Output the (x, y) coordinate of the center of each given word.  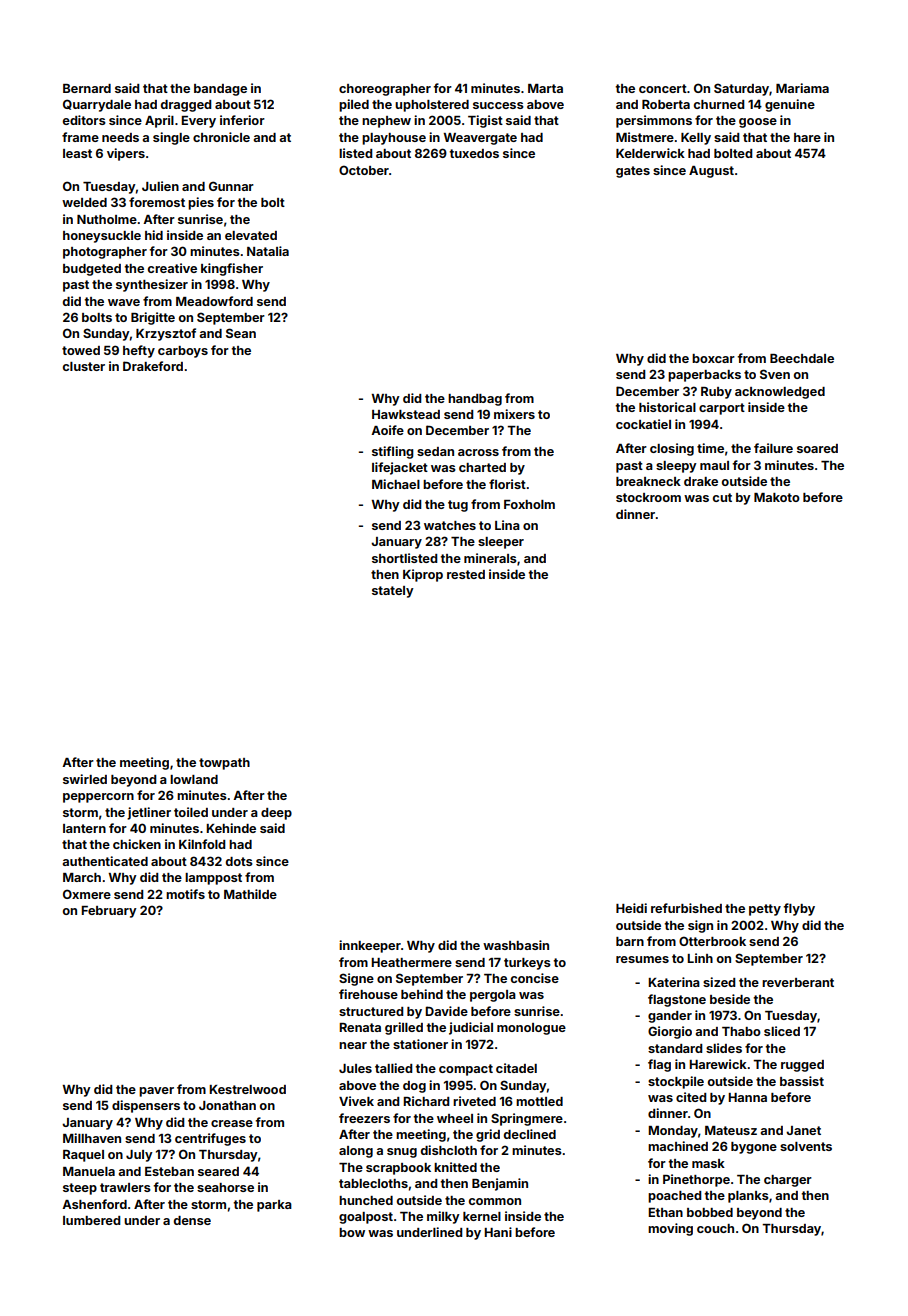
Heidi (631, 908)
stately (393, 592)
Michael (396, 484)
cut (722, 497)
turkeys (527, 964)
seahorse (225, 1187)
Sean (241, 333)
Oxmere (87, 894)
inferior (242, 120)
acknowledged (780, 393)
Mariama (802, 88)
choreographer (385, 90)
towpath (224, 764)
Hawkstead (406, 414)
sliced (782, 1031)
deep (276, 814)
